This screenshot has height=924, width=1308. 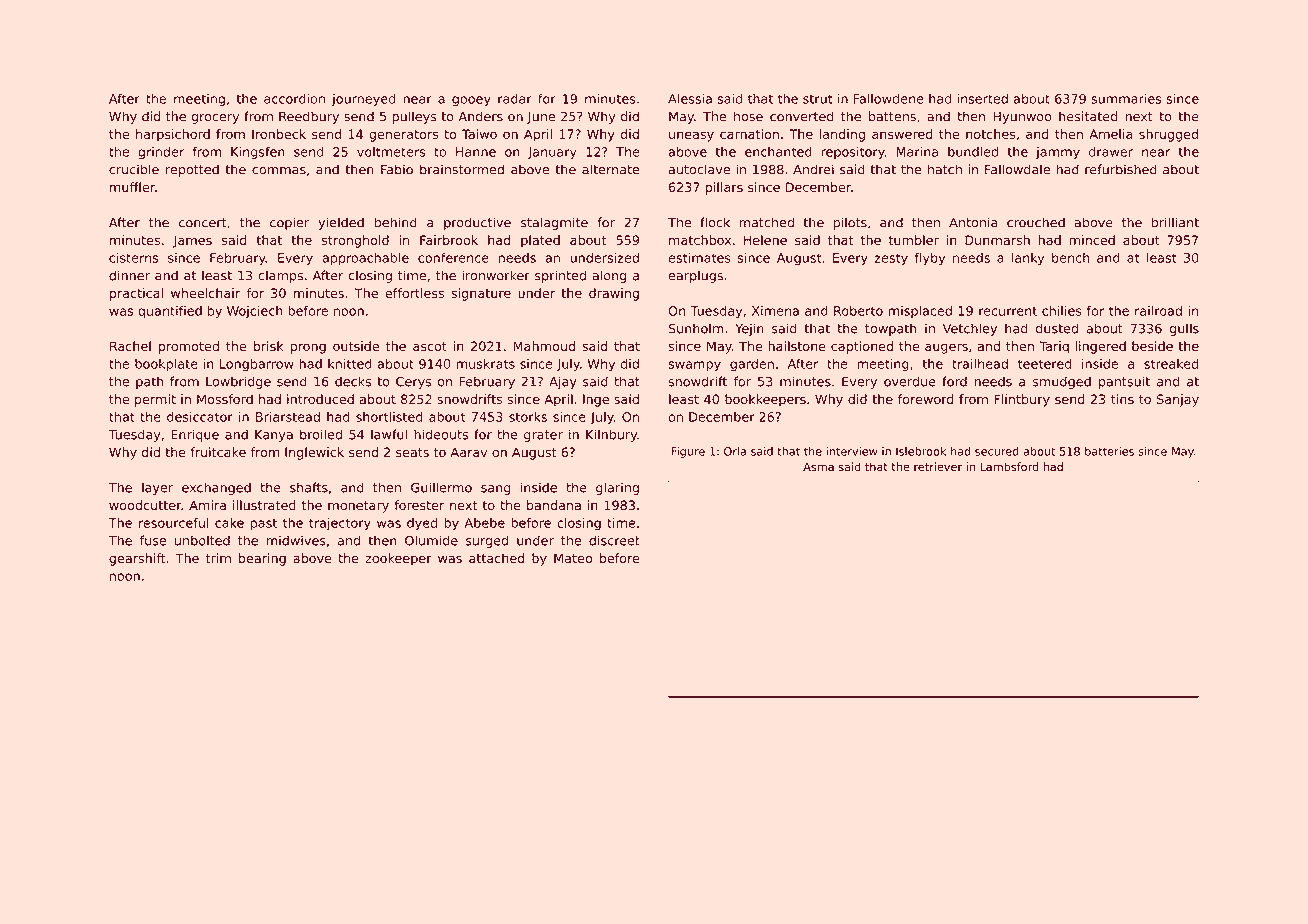 I want to click on bundled, so click(x=973, y=151).
